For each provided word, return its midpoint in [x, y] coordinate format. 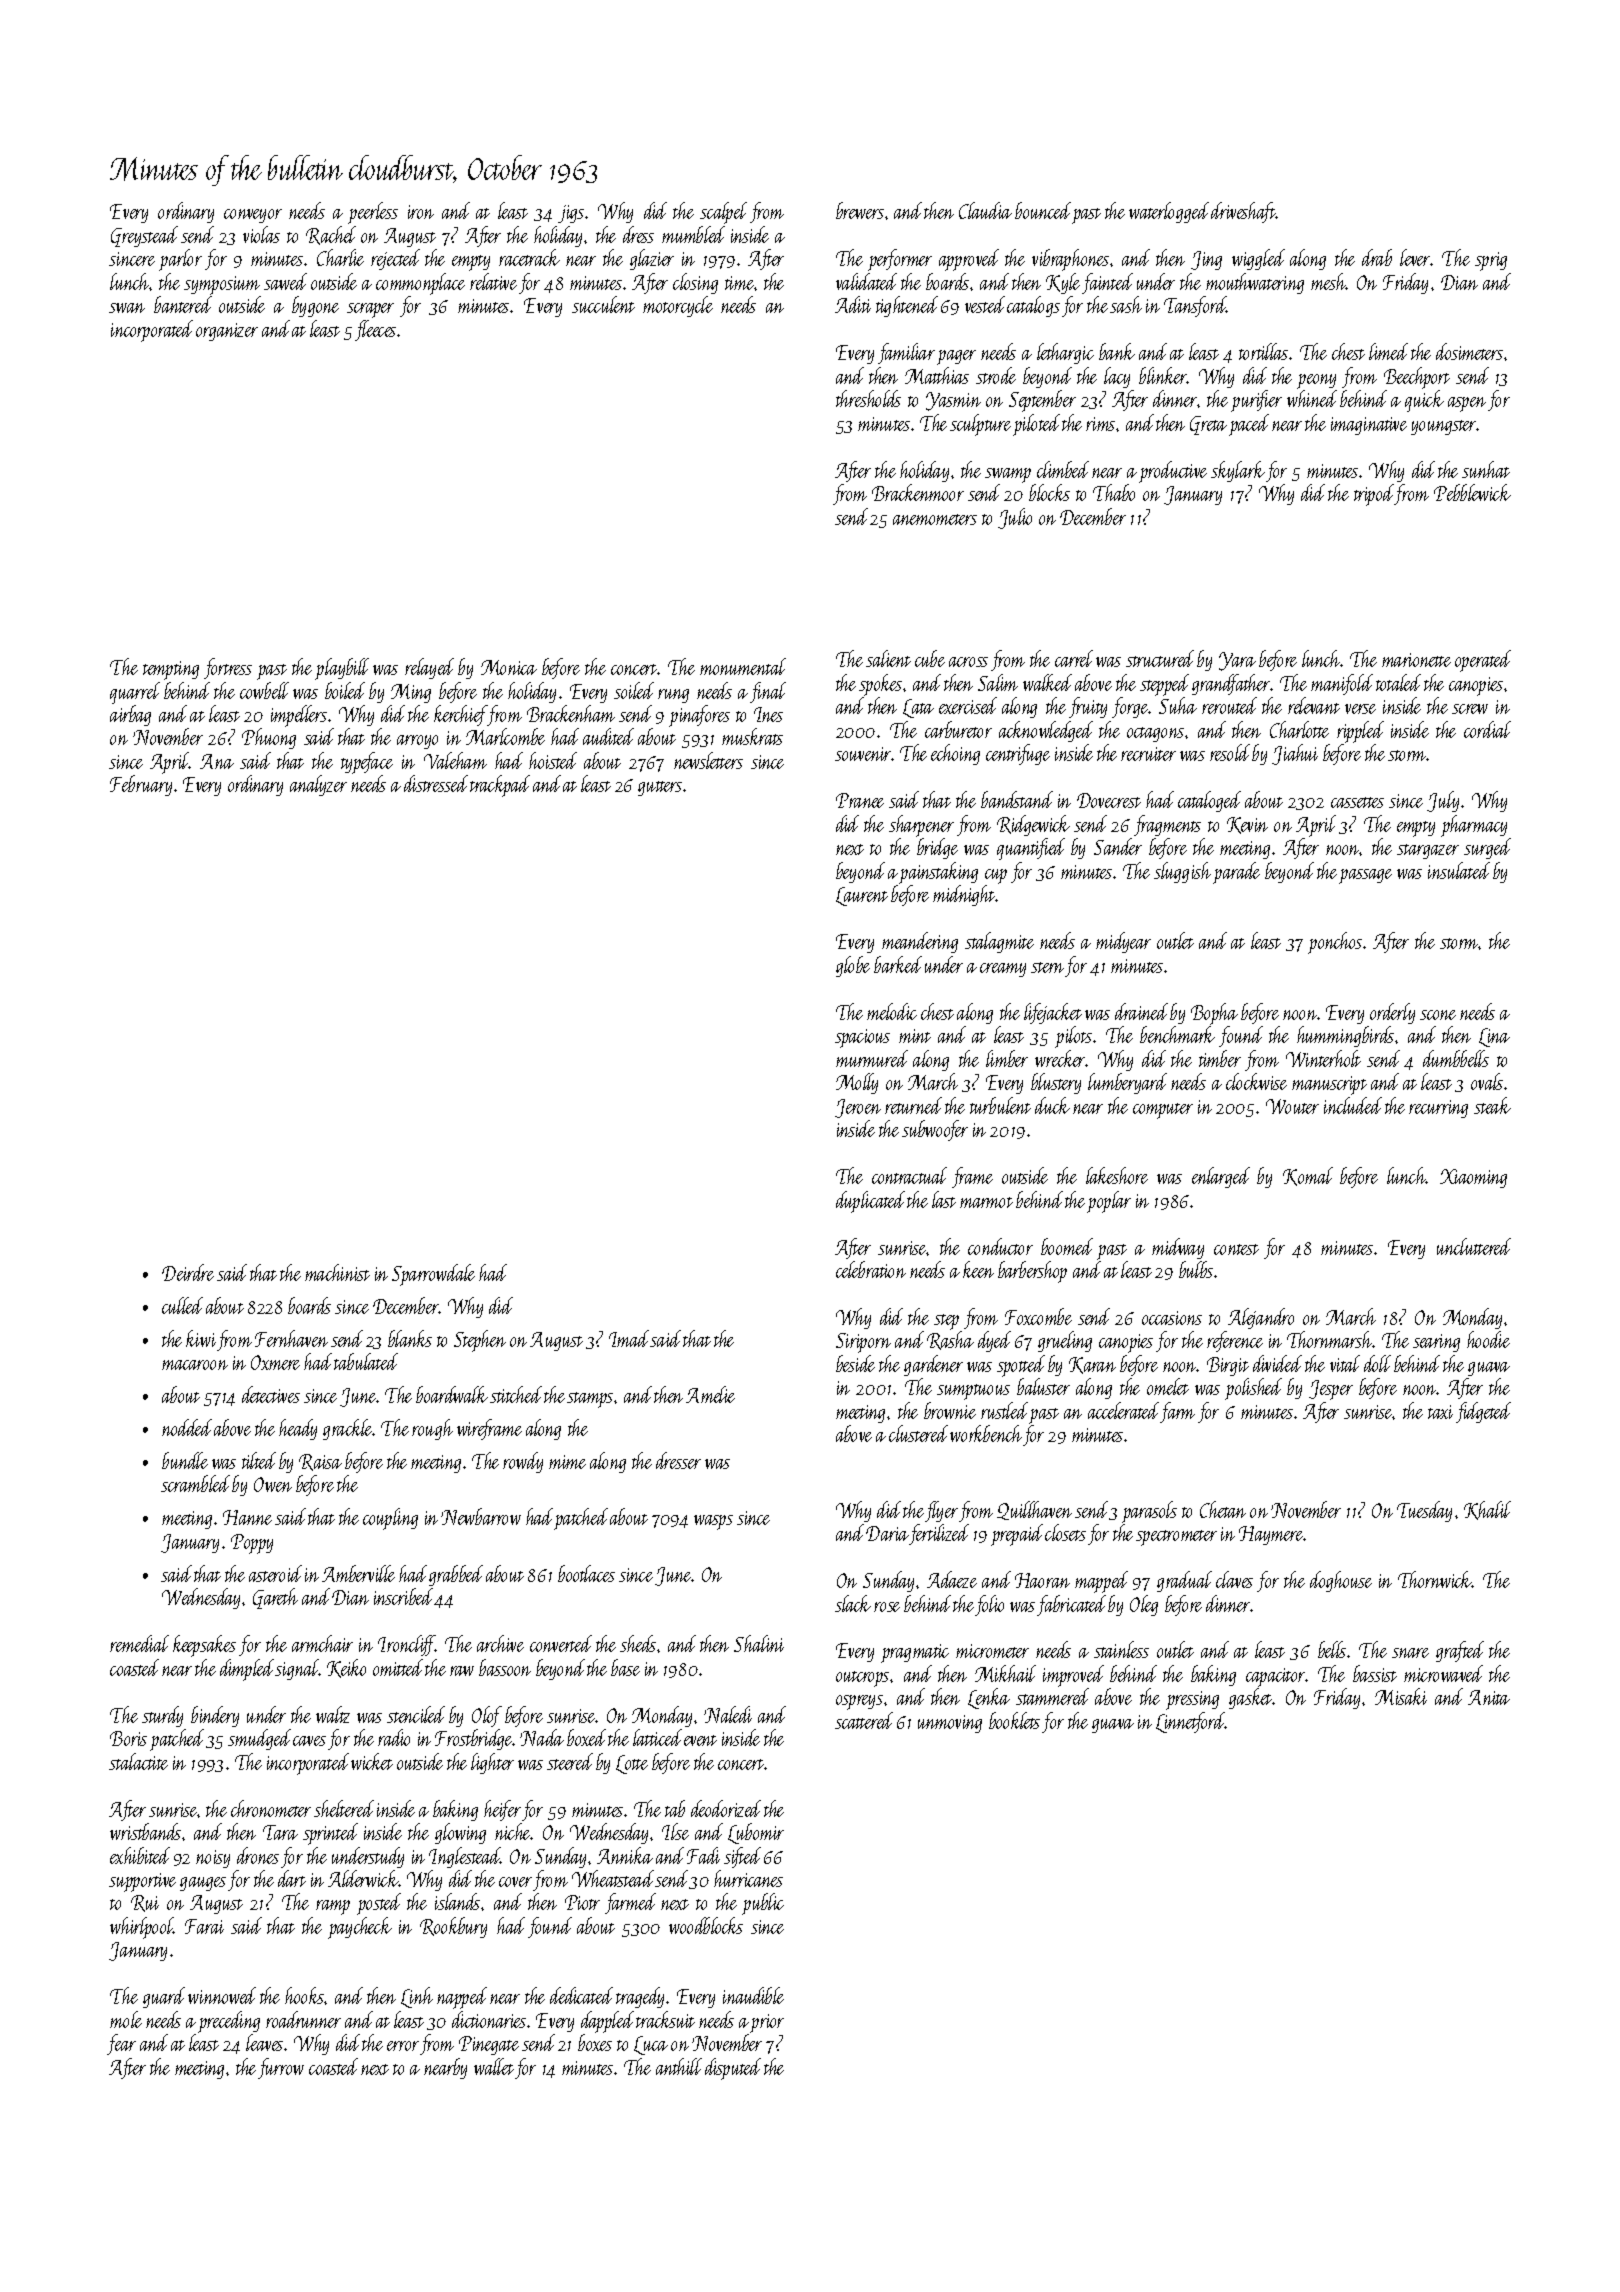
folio [989, 1605]
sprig [1491, 261]
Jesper [1331, 1390]
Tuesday [1424, 1511]
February [141, 785]
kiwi [201, 1338]
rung [673, 696]
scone [1438, 1015]
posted [379, 1904]
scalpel [723, 213]
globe [853, 966]
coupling [390, 1519]
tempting [171, 670]
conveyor [253, 216]
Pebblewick [1472, 492]
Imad [630, 1338]
